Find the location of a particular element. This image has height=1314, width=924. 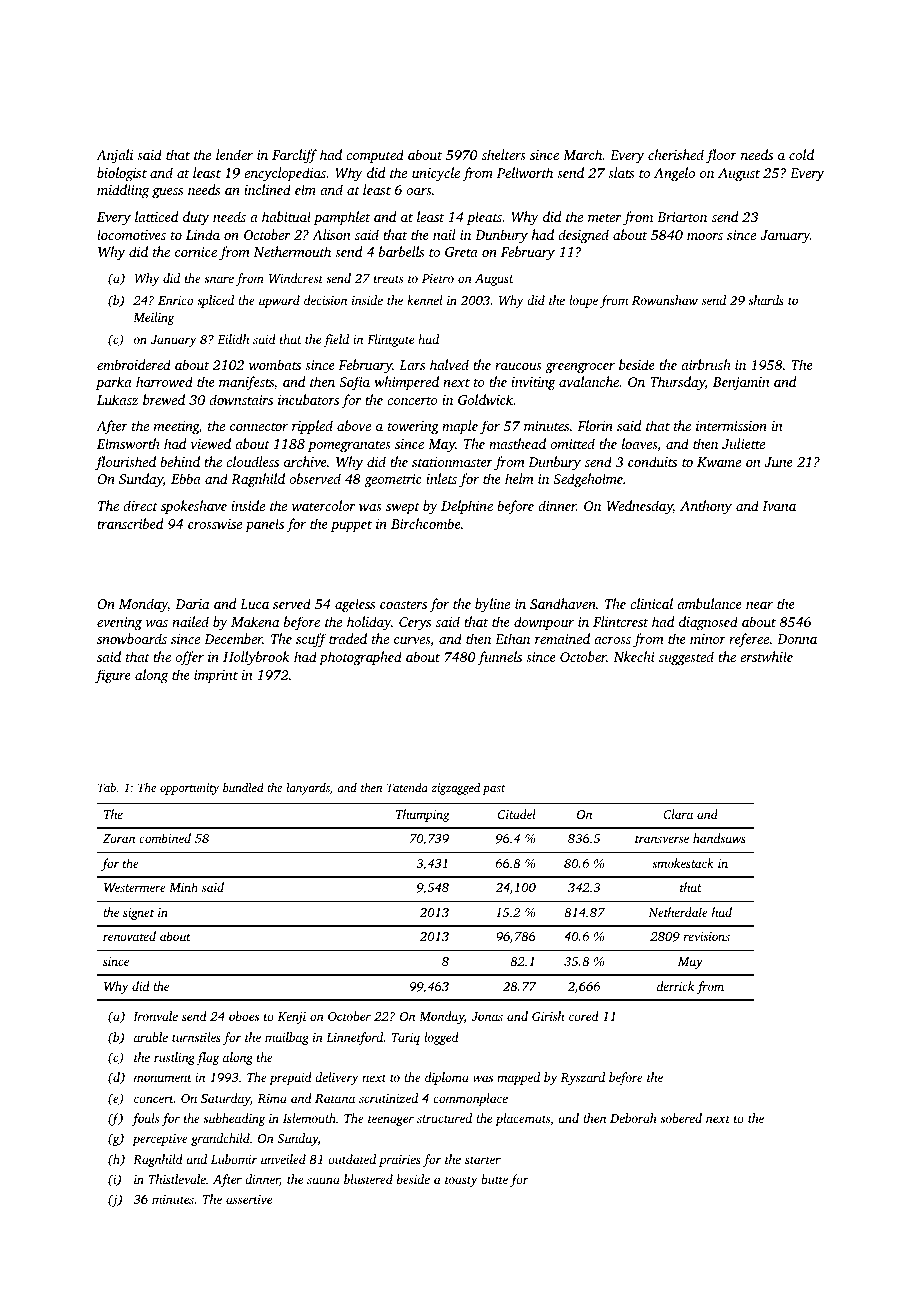

sobered is located at coordinates (681, 1118).
